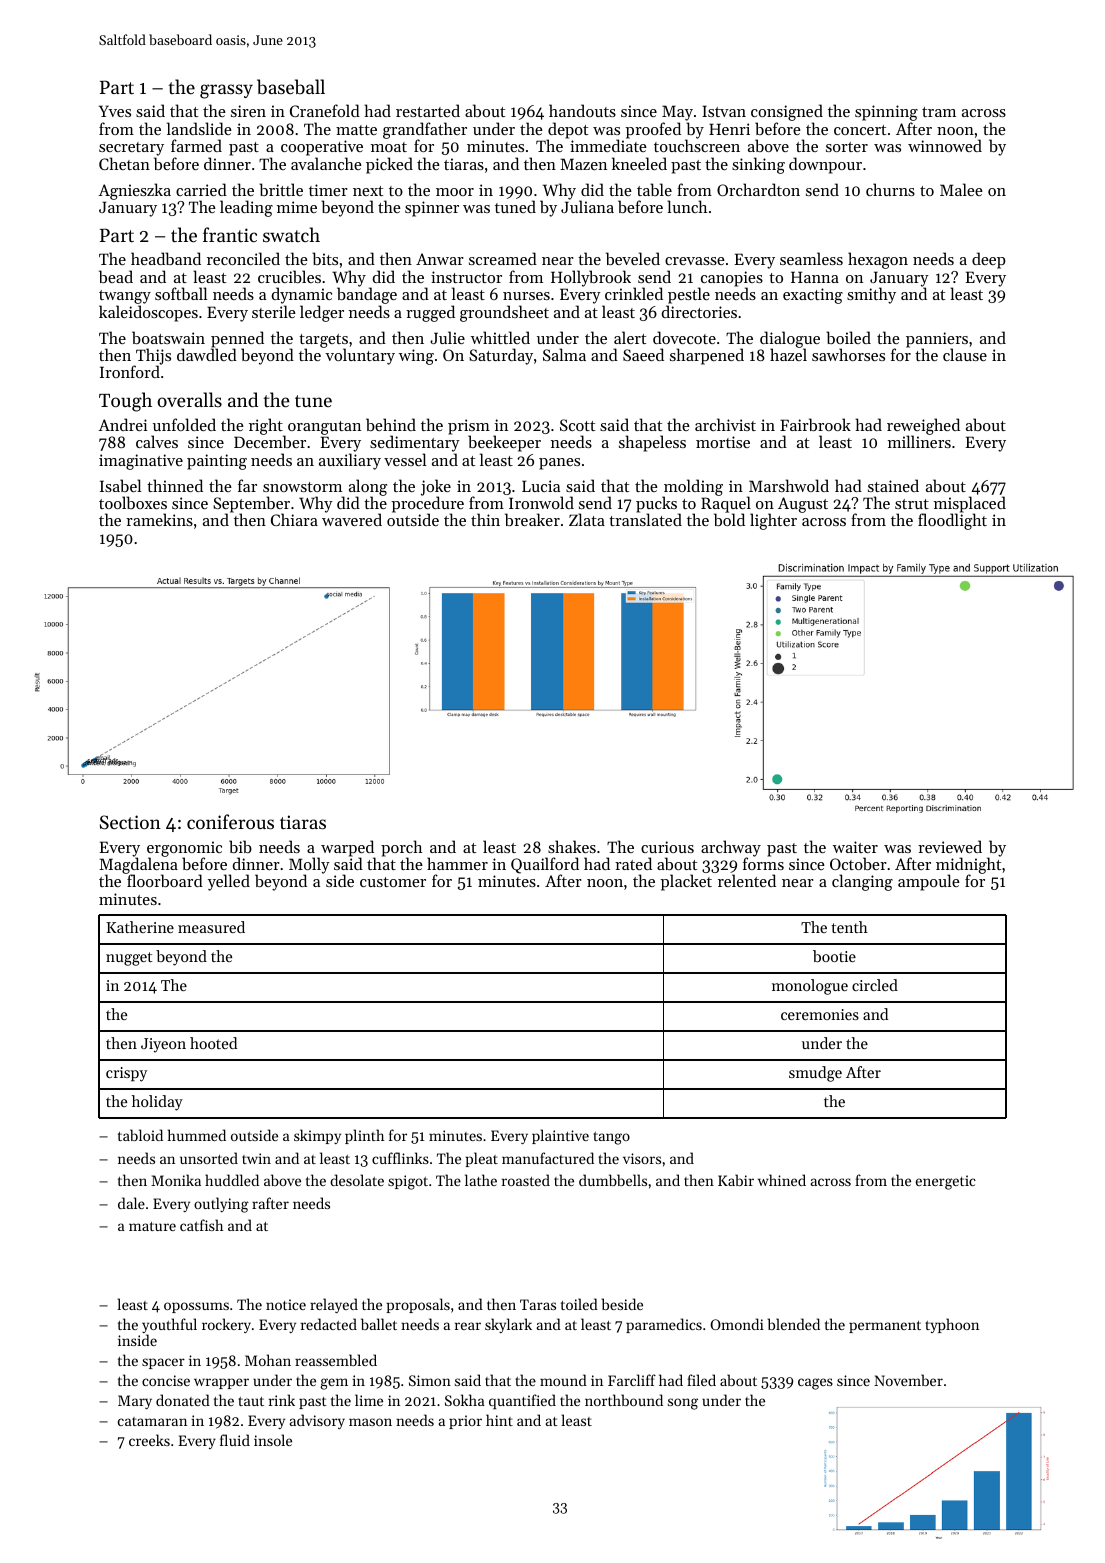  Describe the element at coordinates (130, 822) in the screenshot. I see `Section` at that location.
